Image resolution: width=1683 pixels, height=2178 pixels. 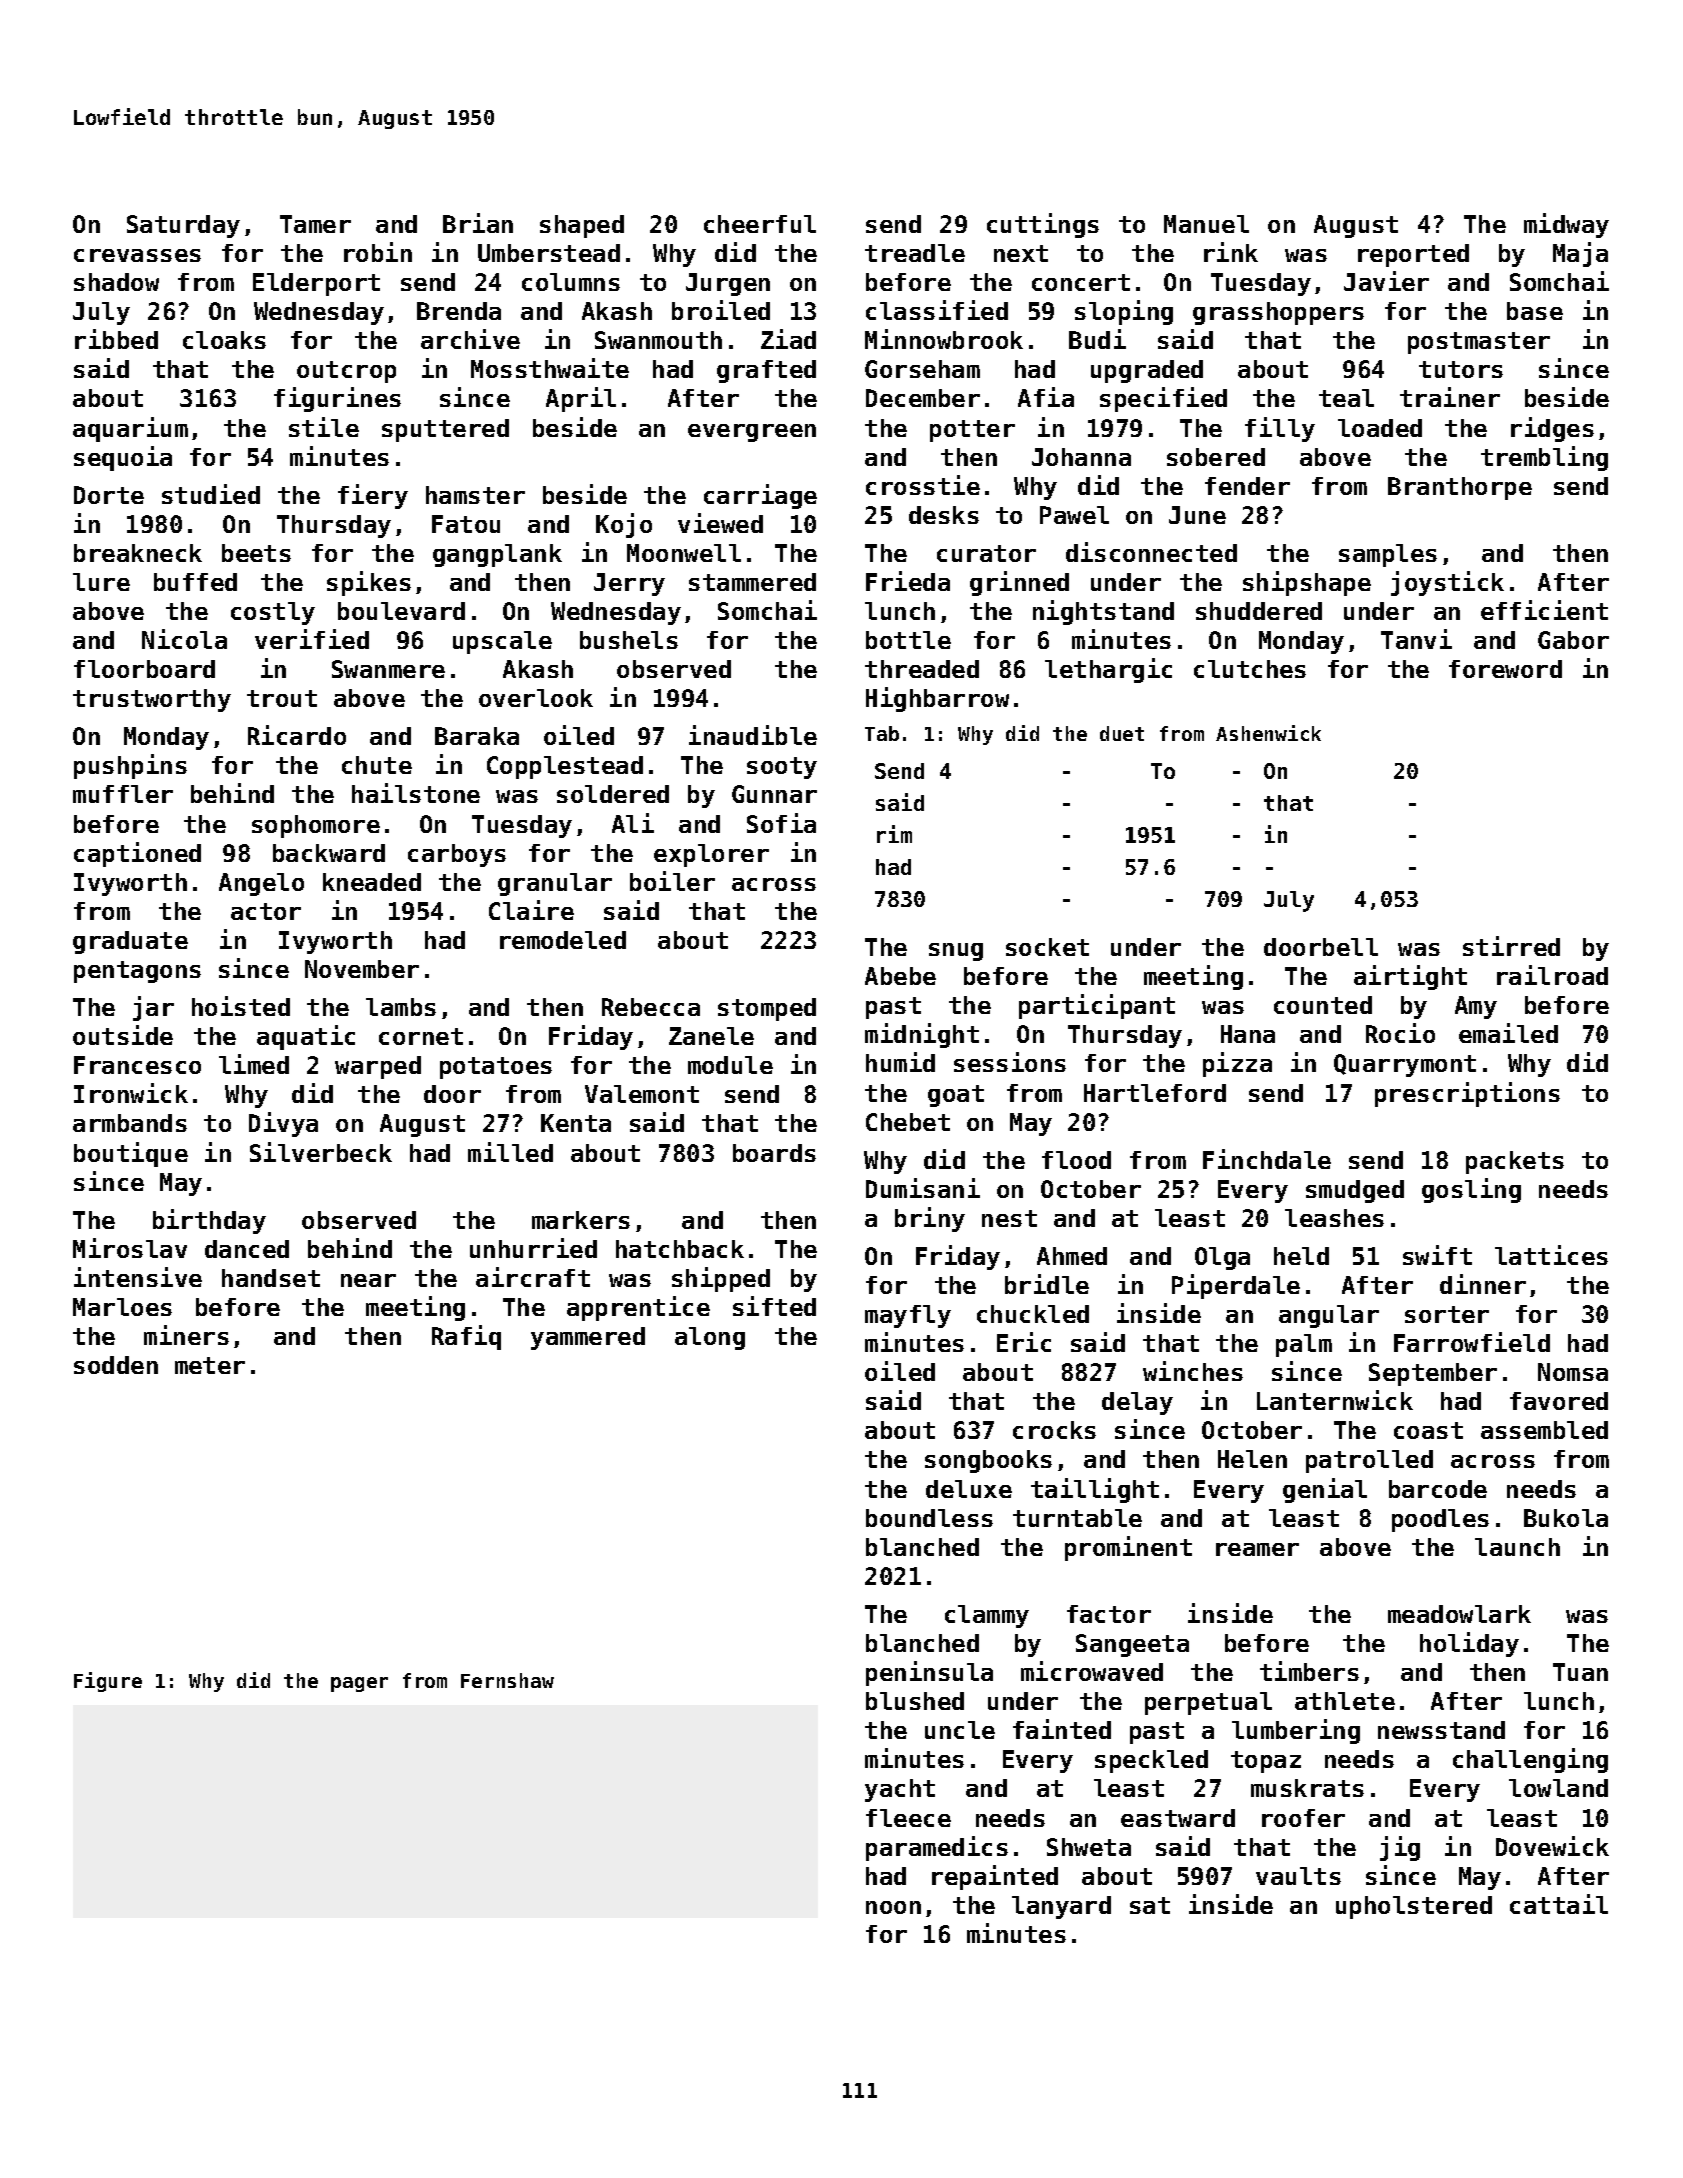 What do you see at coordinates (1508, 1033) in the screenshot?
I see `emailed` at bounding box center [1508, 1033].
